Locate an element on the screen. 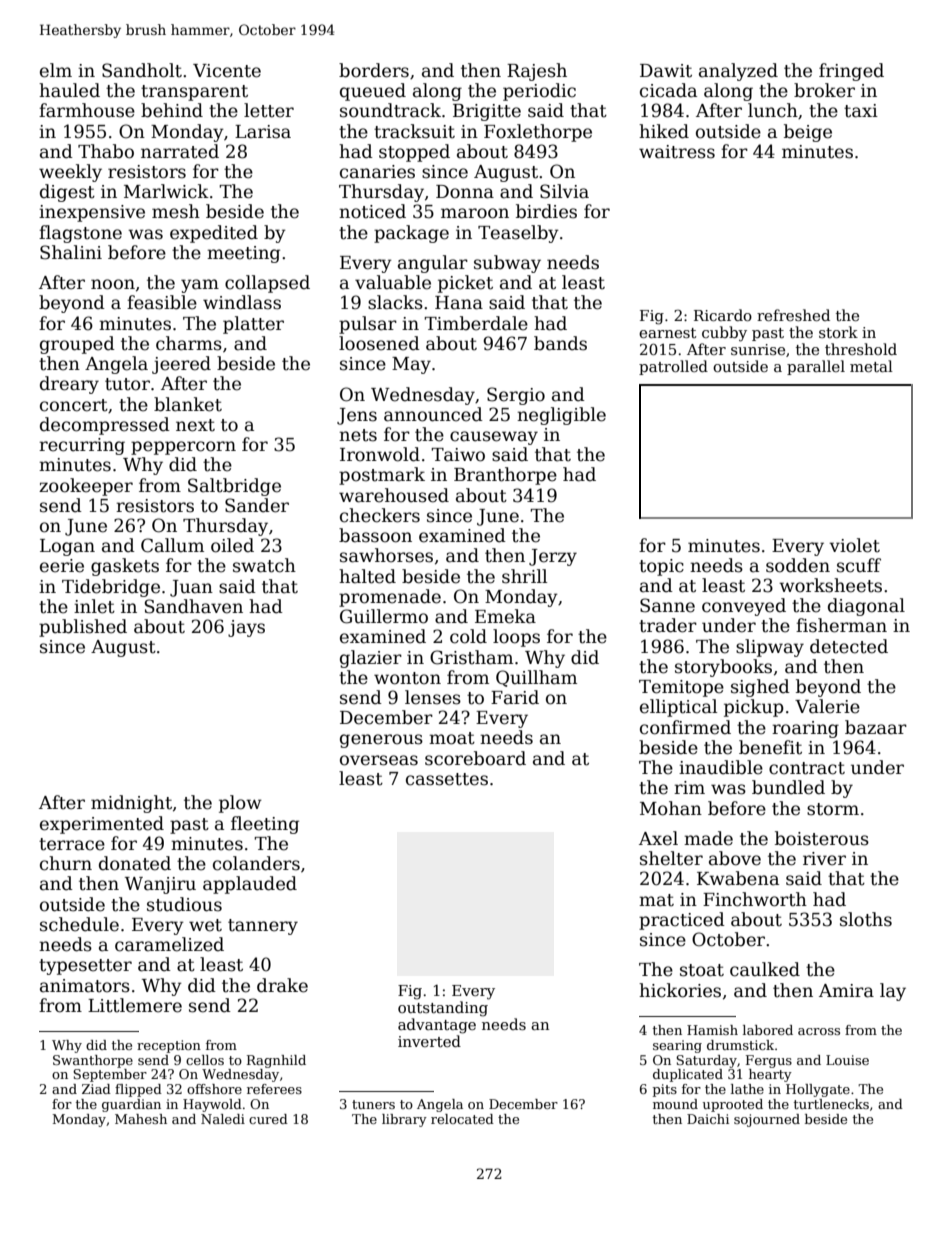 The height and width of the screenshot is (1233, 952). behind is located at coordinates (172, 110).
